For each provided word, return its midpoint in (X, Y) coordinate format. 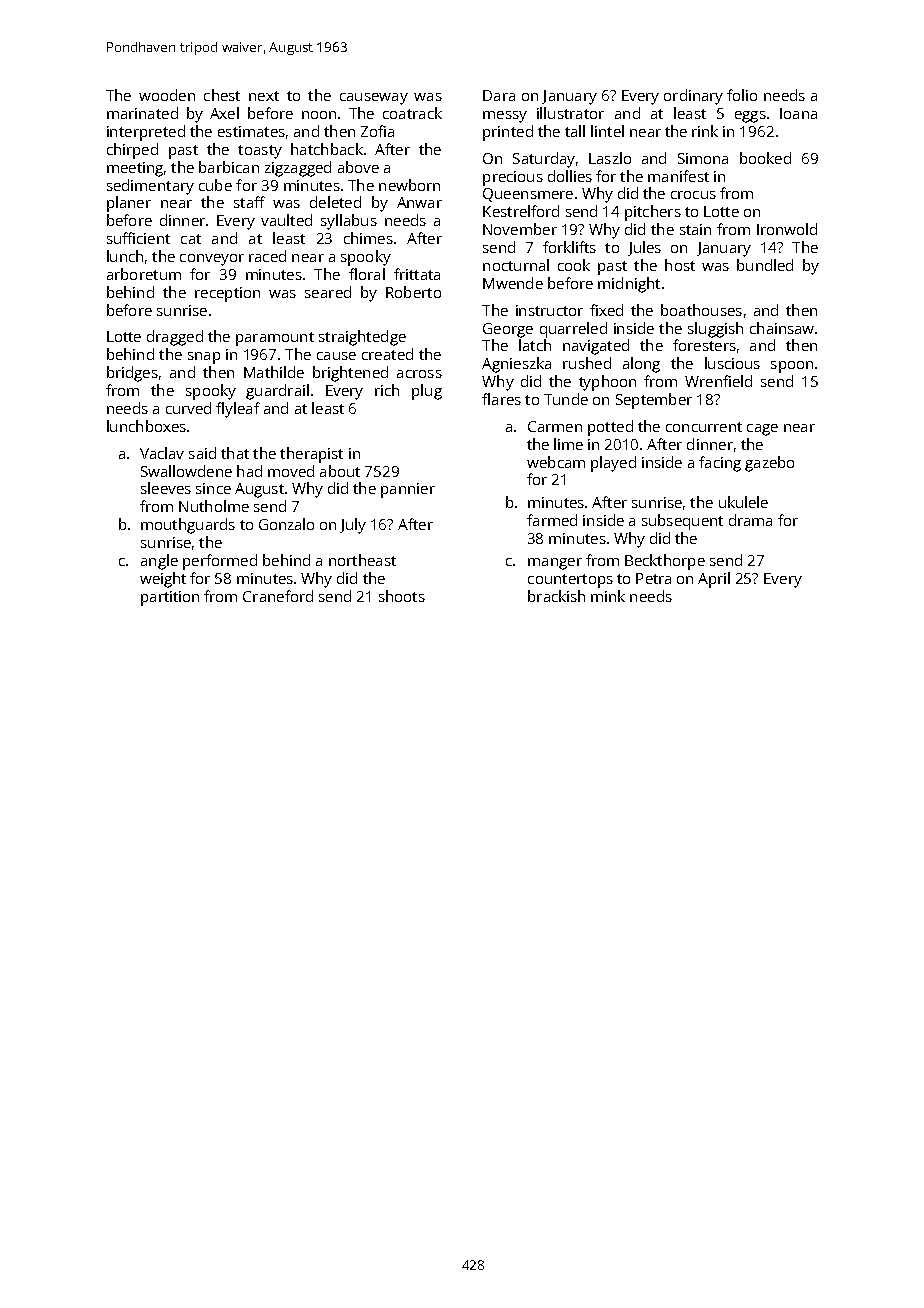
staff (249, 202)
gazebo (769, 464)
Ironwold (787, 229)
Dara (499, 95)
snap (204, 358)
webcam (556, 462)
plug (427, 392)
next (264, 96)
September (654, 401)
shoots (402, 596)
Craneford (278, 596)
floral (367, 274)
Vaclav (162, 453)
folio (742, 95)
